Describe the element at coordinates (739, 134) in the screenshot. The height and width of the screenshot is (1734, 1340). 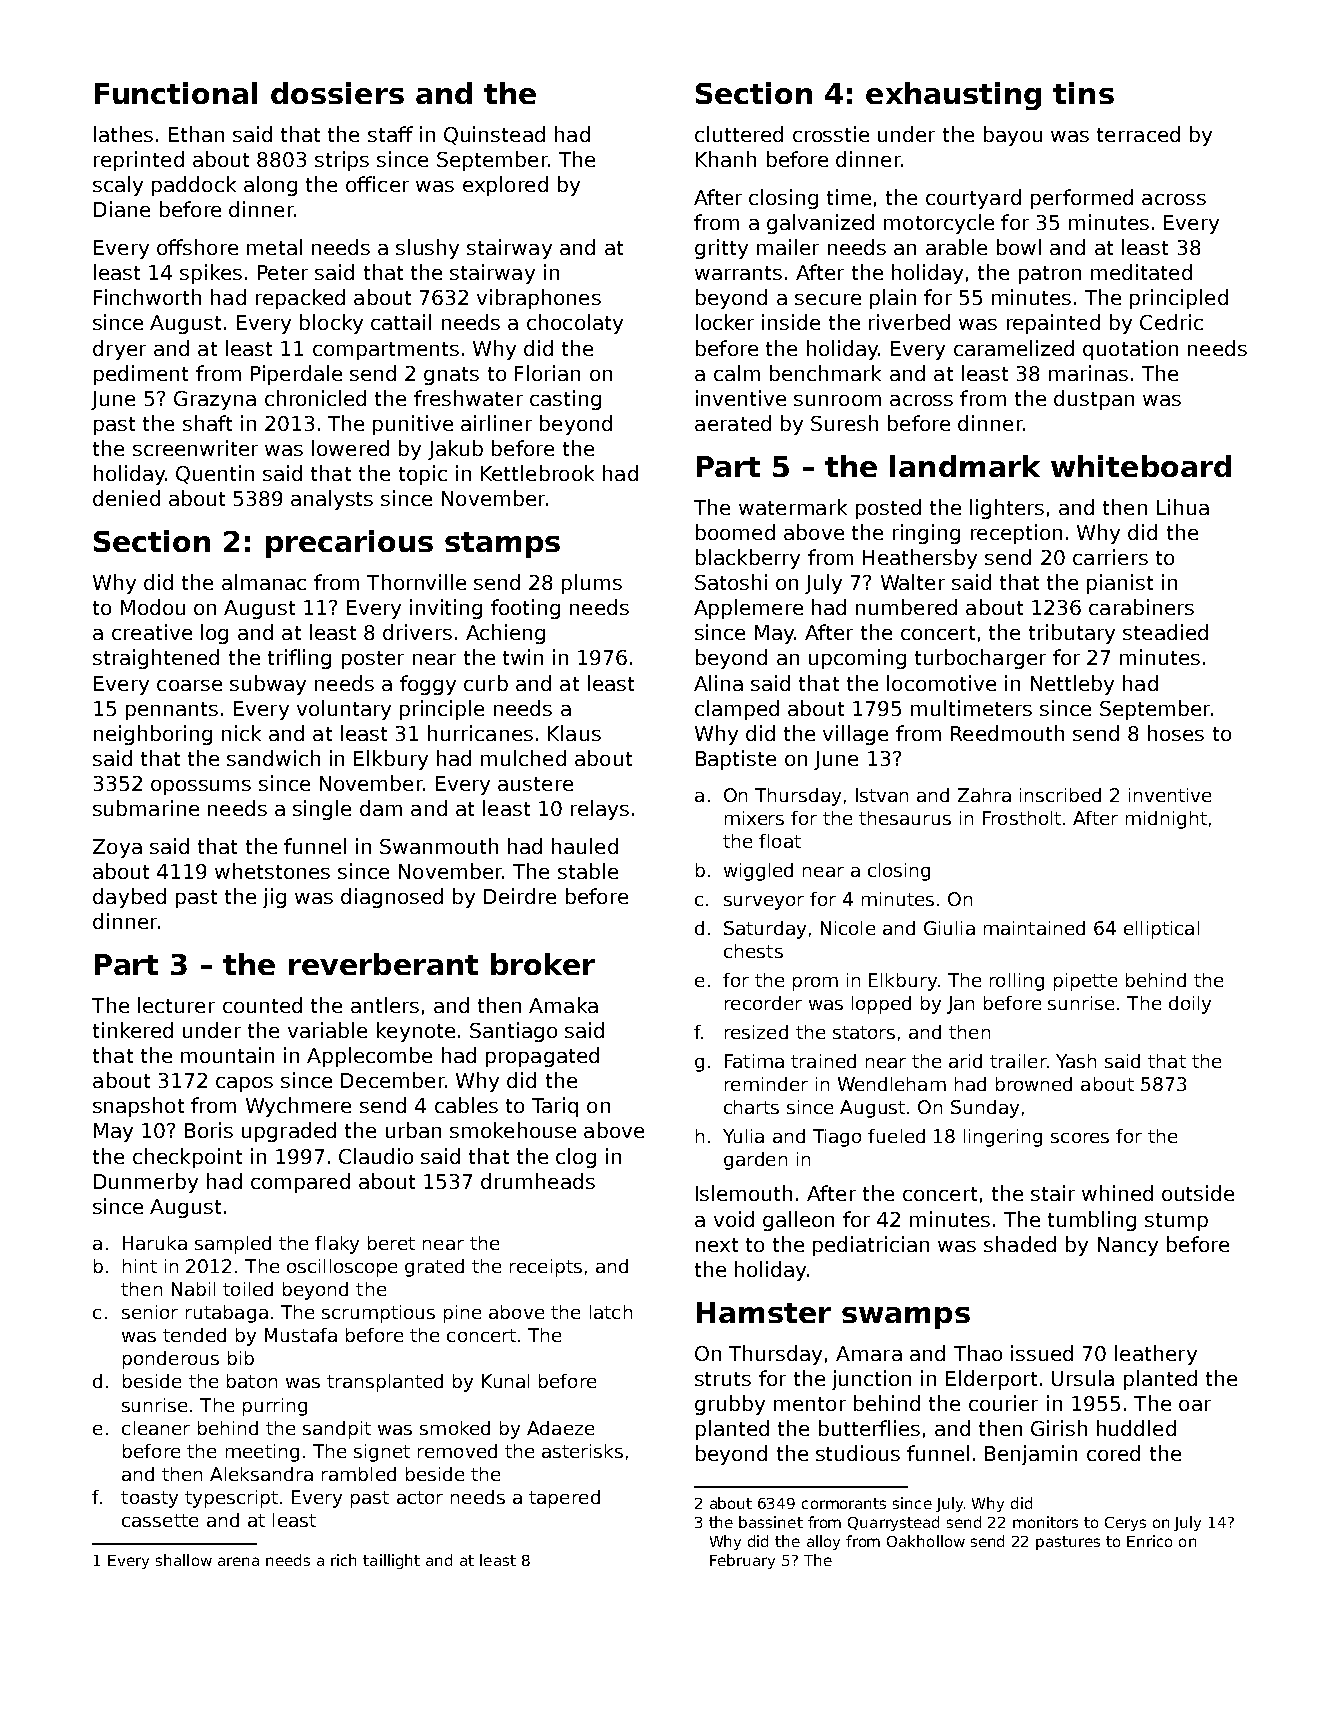
I see `cluttered` at that location.
